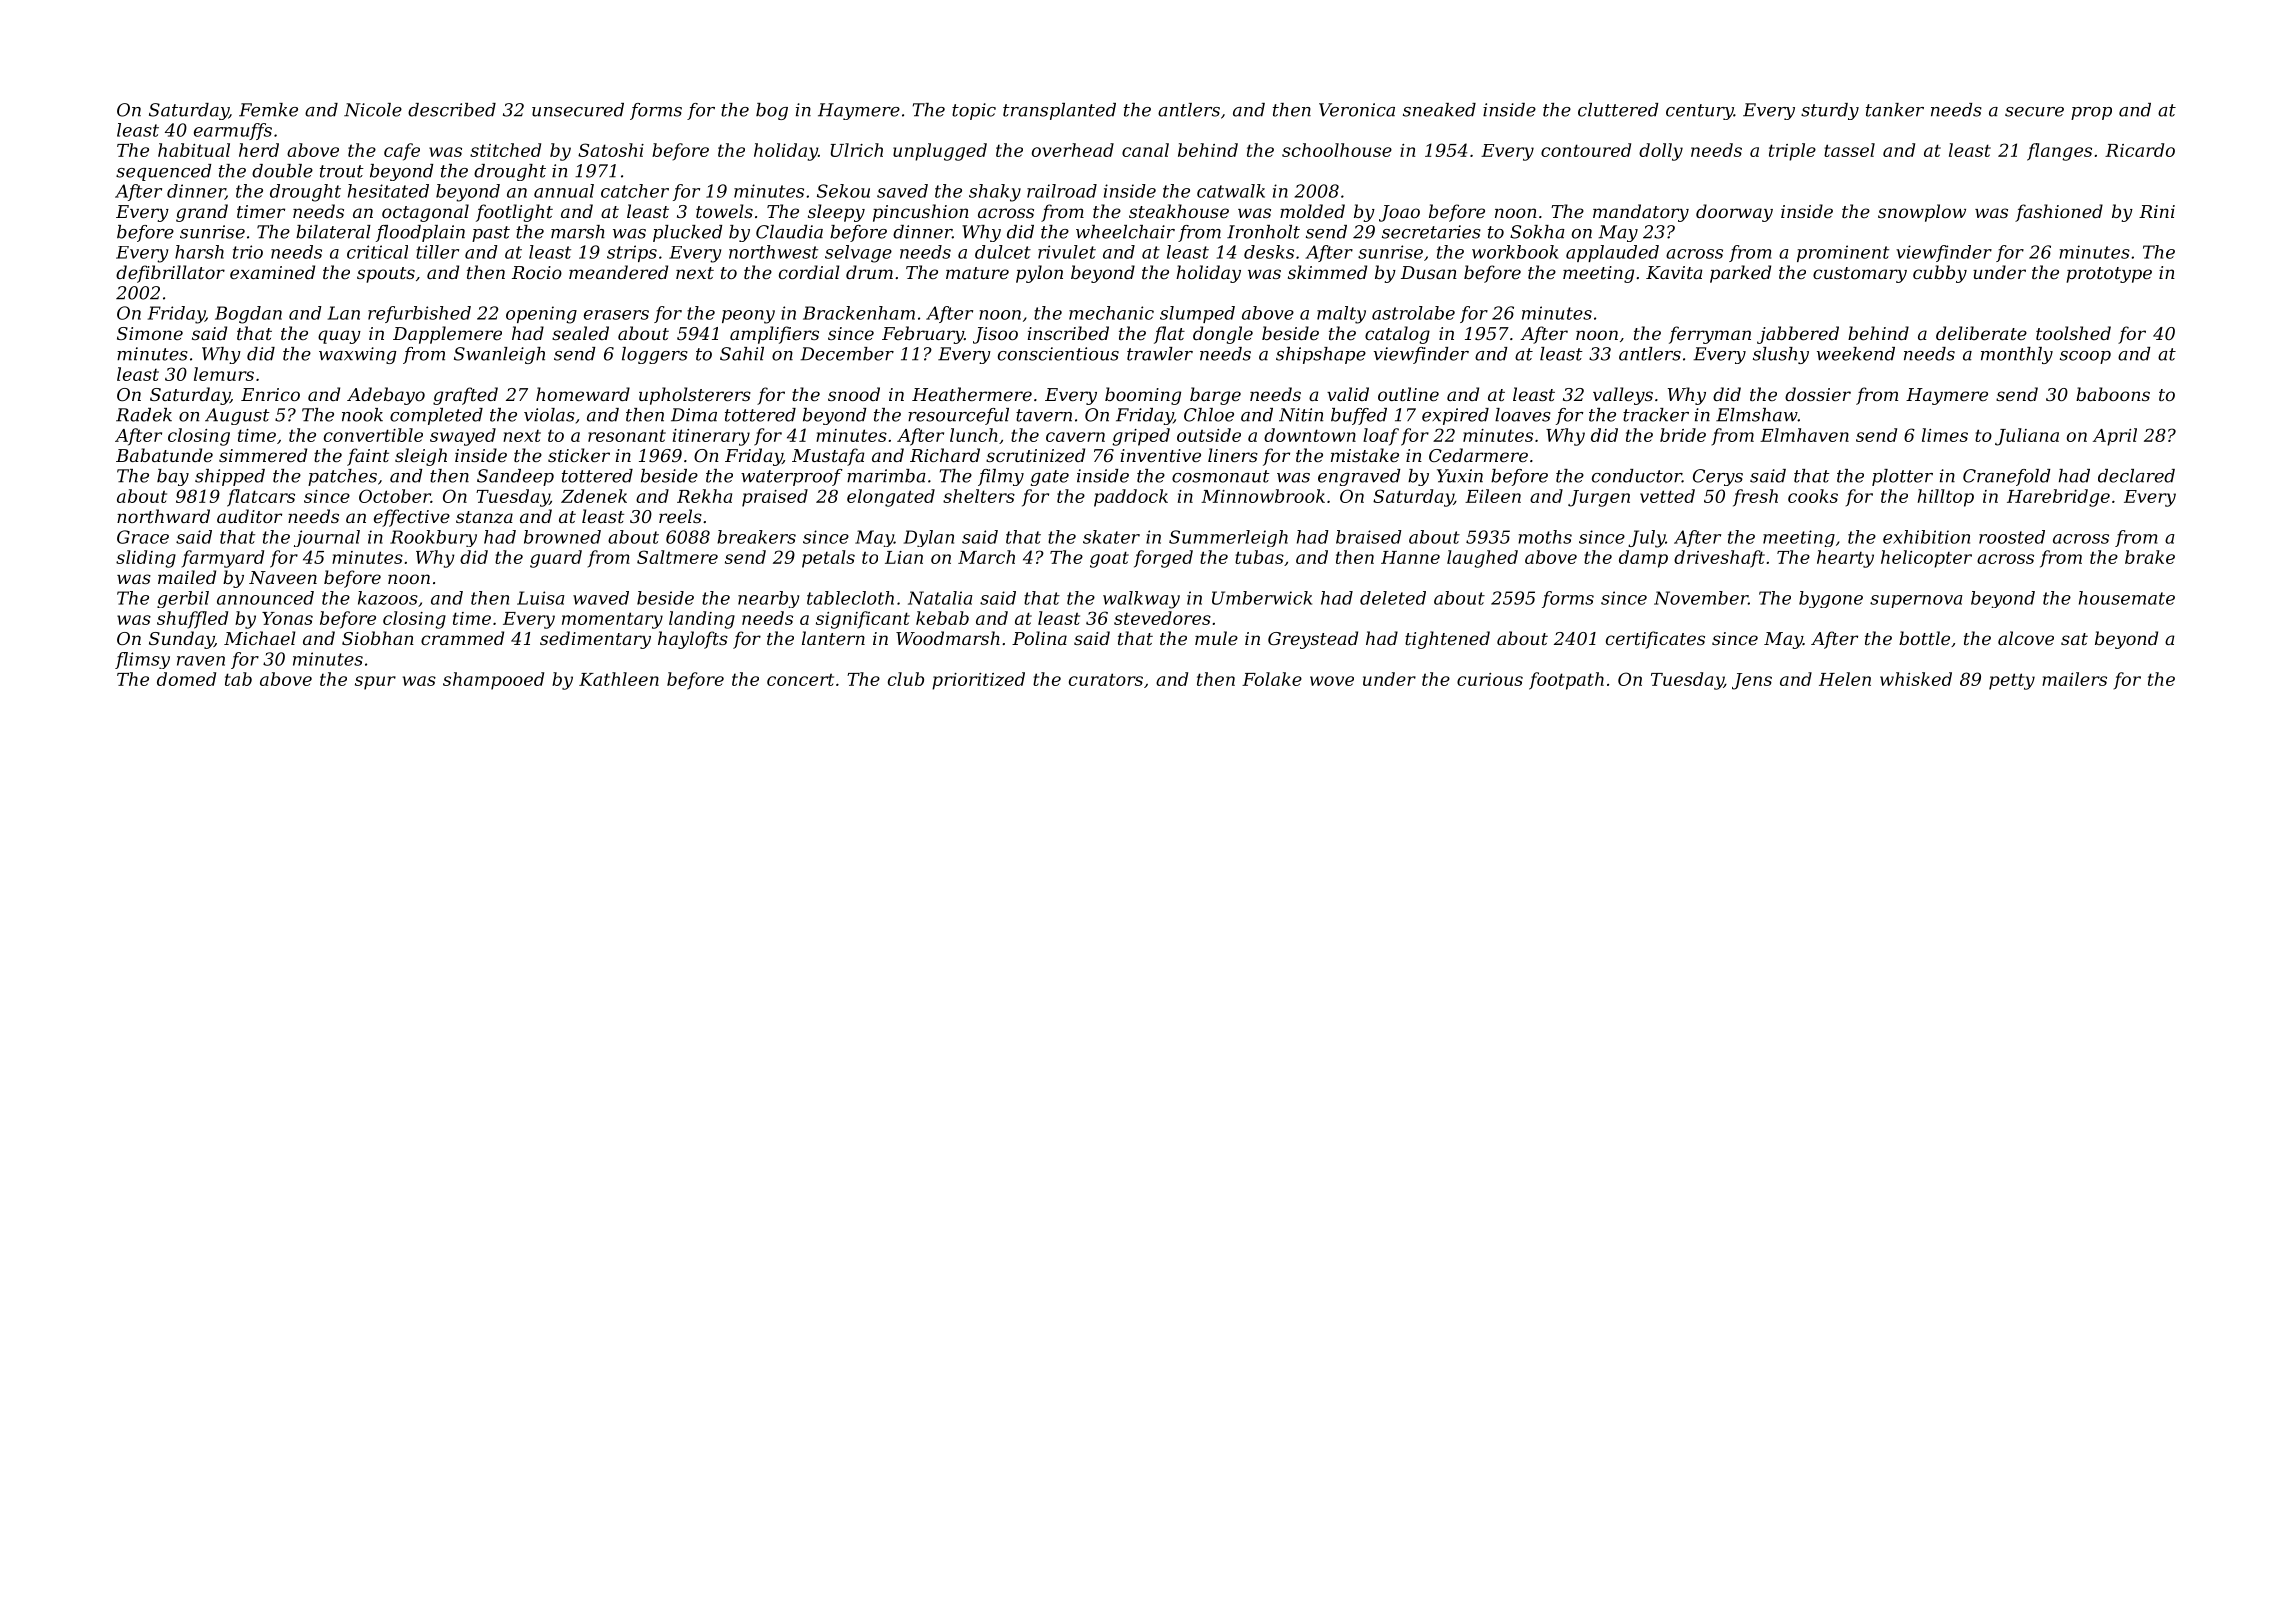  I want to click on petals, so click(828, 559).
